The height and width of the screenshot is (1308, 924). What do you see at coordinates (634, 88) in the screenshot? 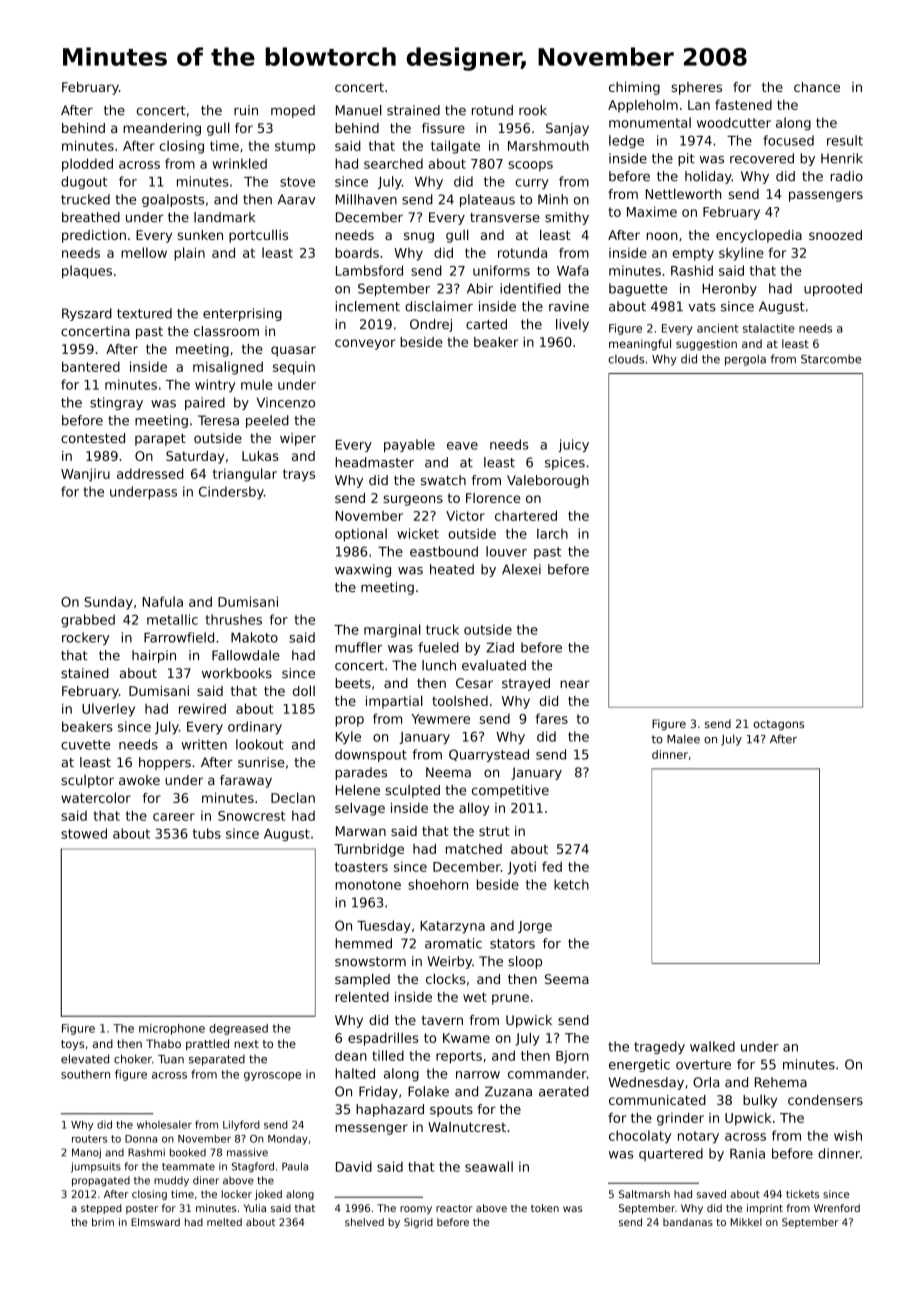
I see `chiming` at bounding box center [634, 88].
